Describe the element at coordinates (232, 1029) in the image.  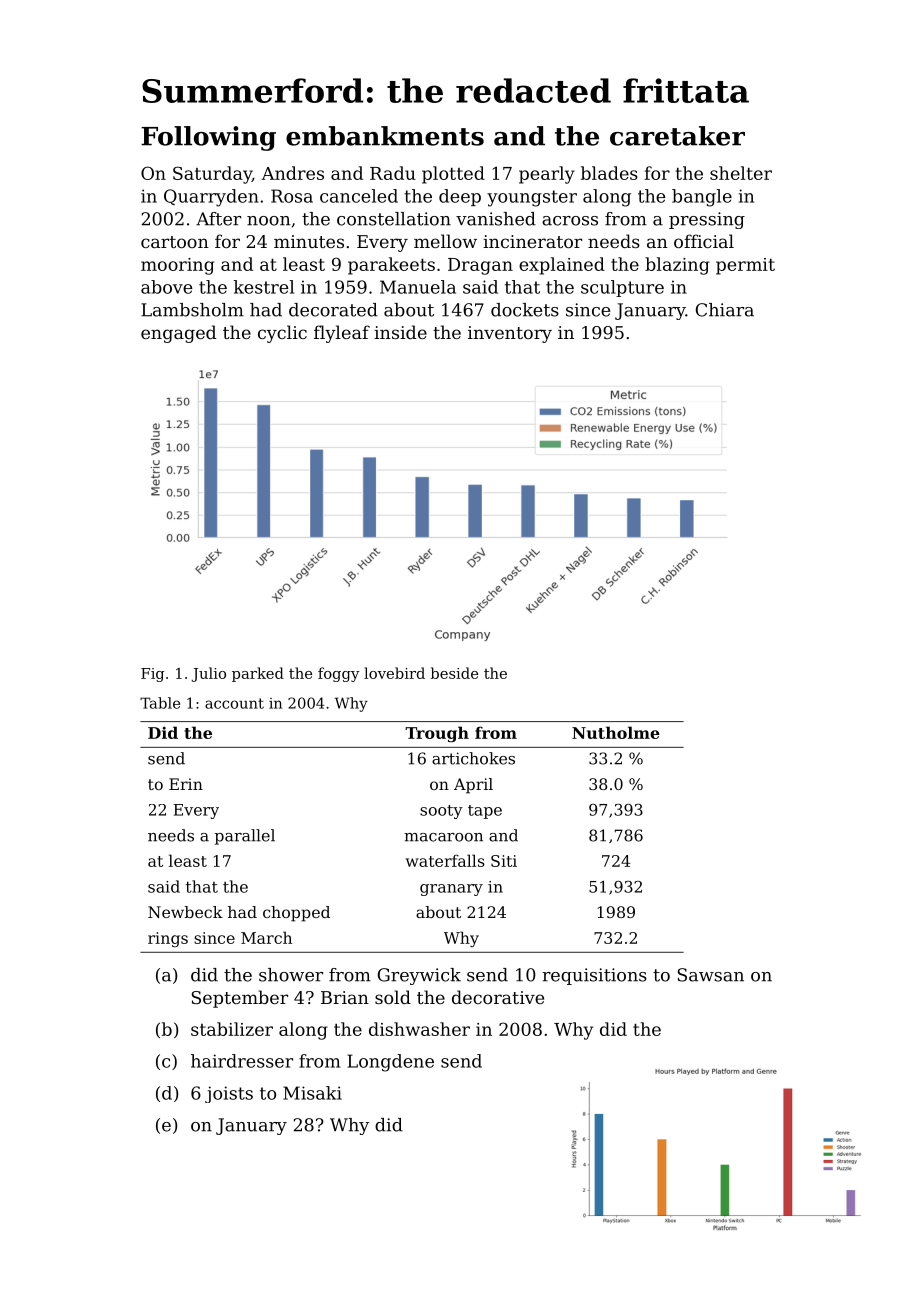
I see `stabilizer` at that location.
